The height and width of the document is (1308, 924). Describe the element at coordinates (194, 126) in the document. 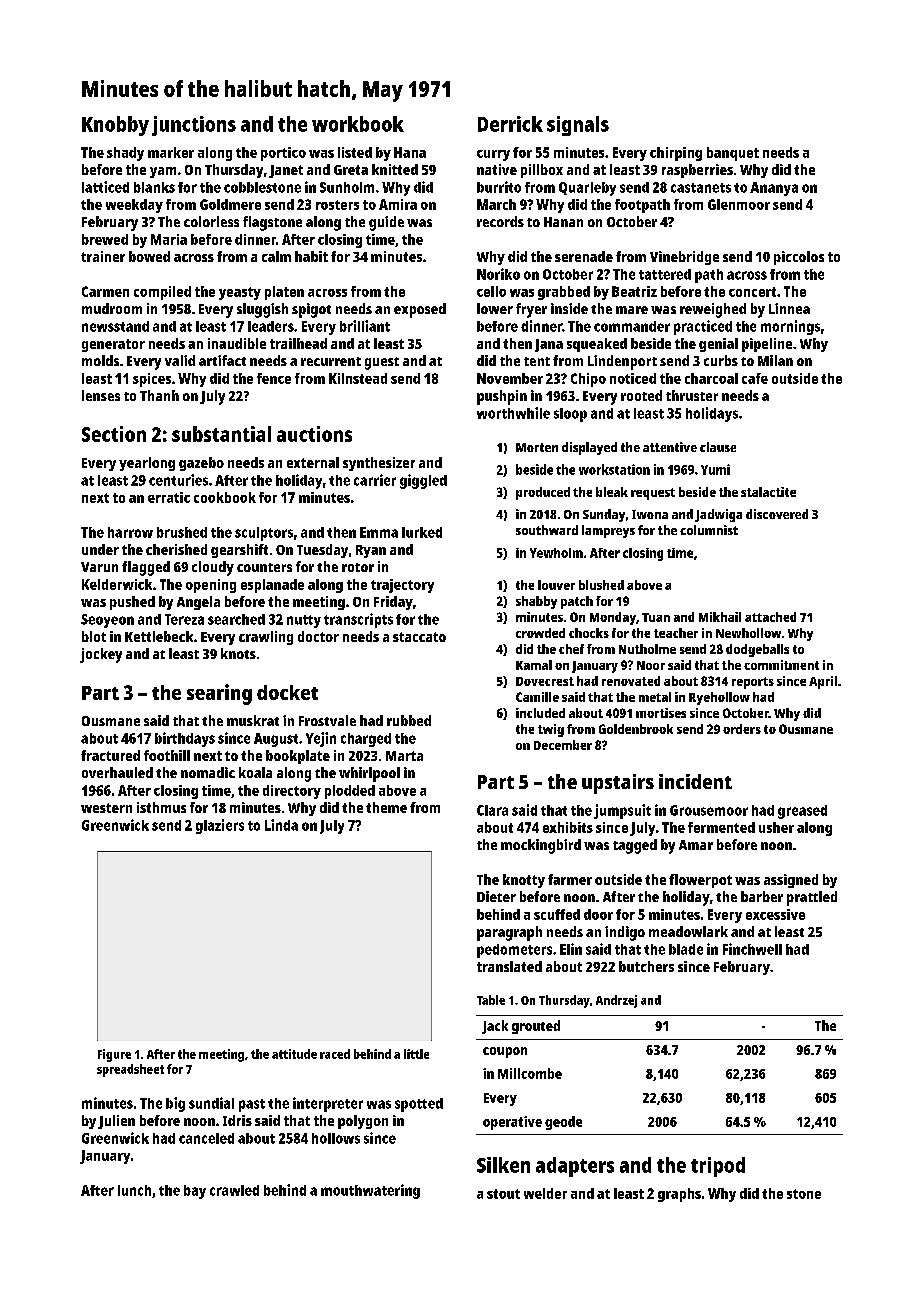

I see `junctions` at that location.
